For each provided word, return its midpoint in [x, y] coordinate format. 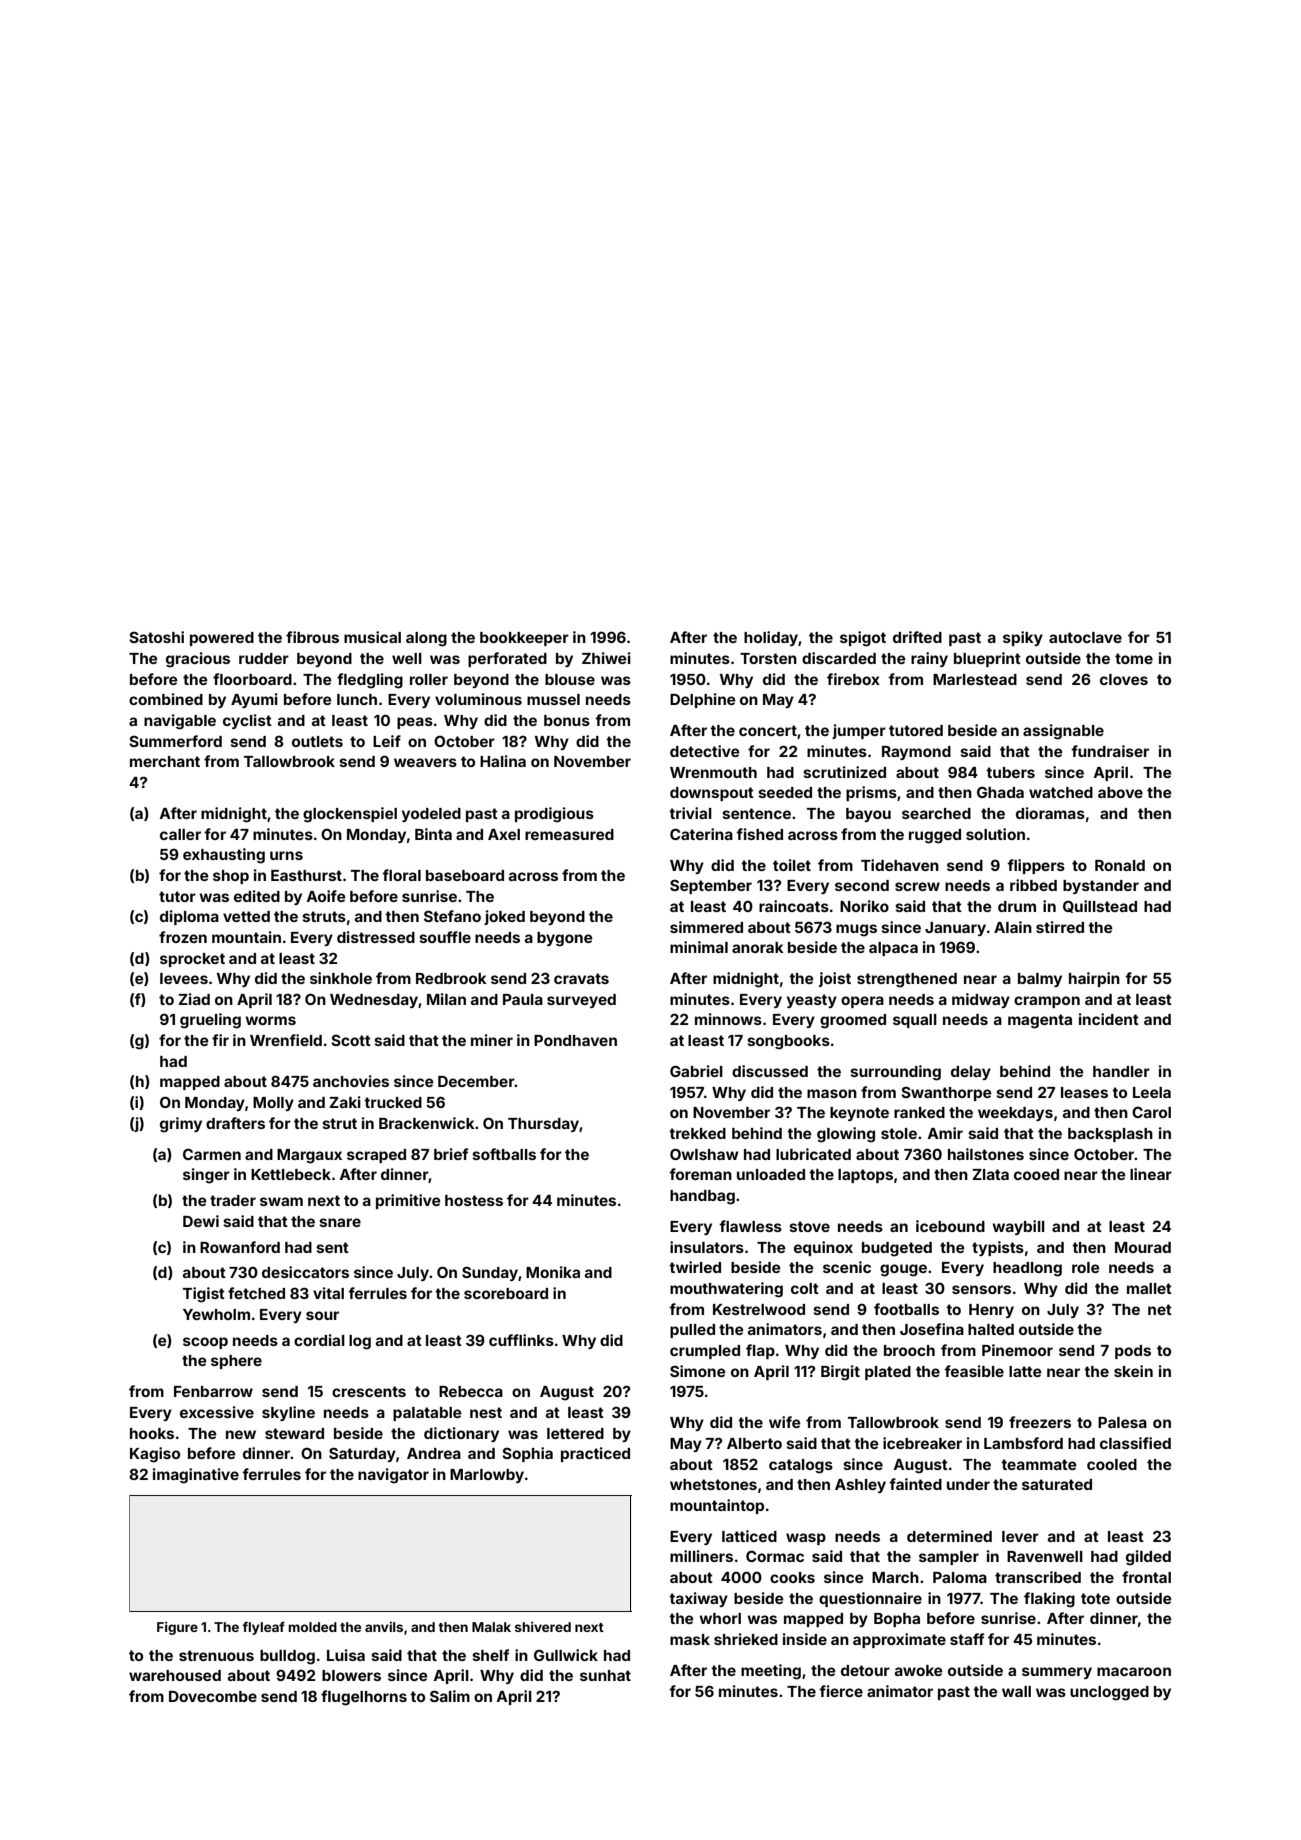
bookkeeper [524, 639]
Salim [450, 1696]
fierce [841, 1691]
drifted [917, 637]
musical [372, 637]
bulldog [287, 1657]
